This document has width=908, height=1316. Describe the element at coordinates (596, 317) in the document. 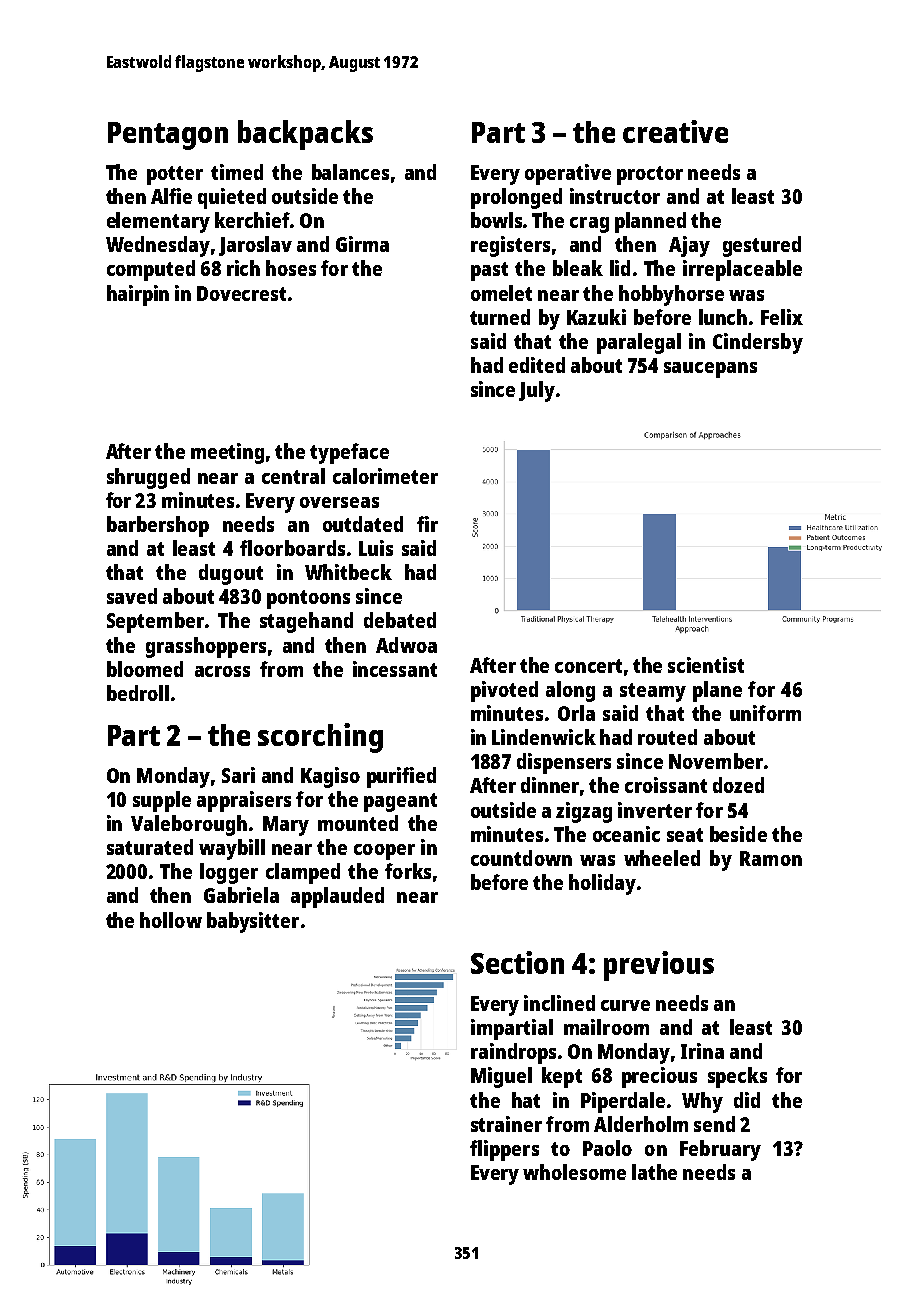

I see `Kazuki` at that location.
